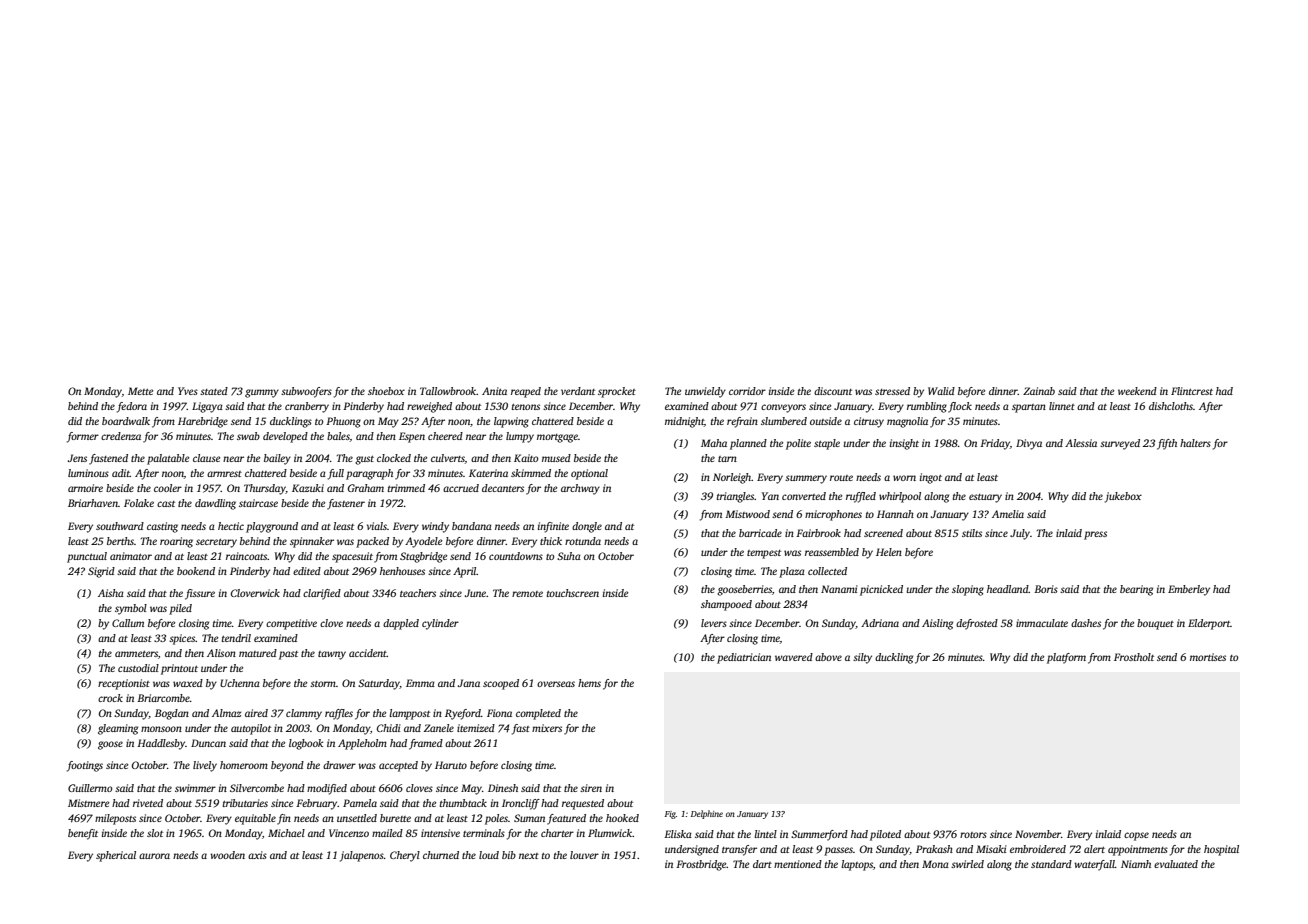 This document has height=924, width=1308. I want to click on gleaming, so click(118, 729).
